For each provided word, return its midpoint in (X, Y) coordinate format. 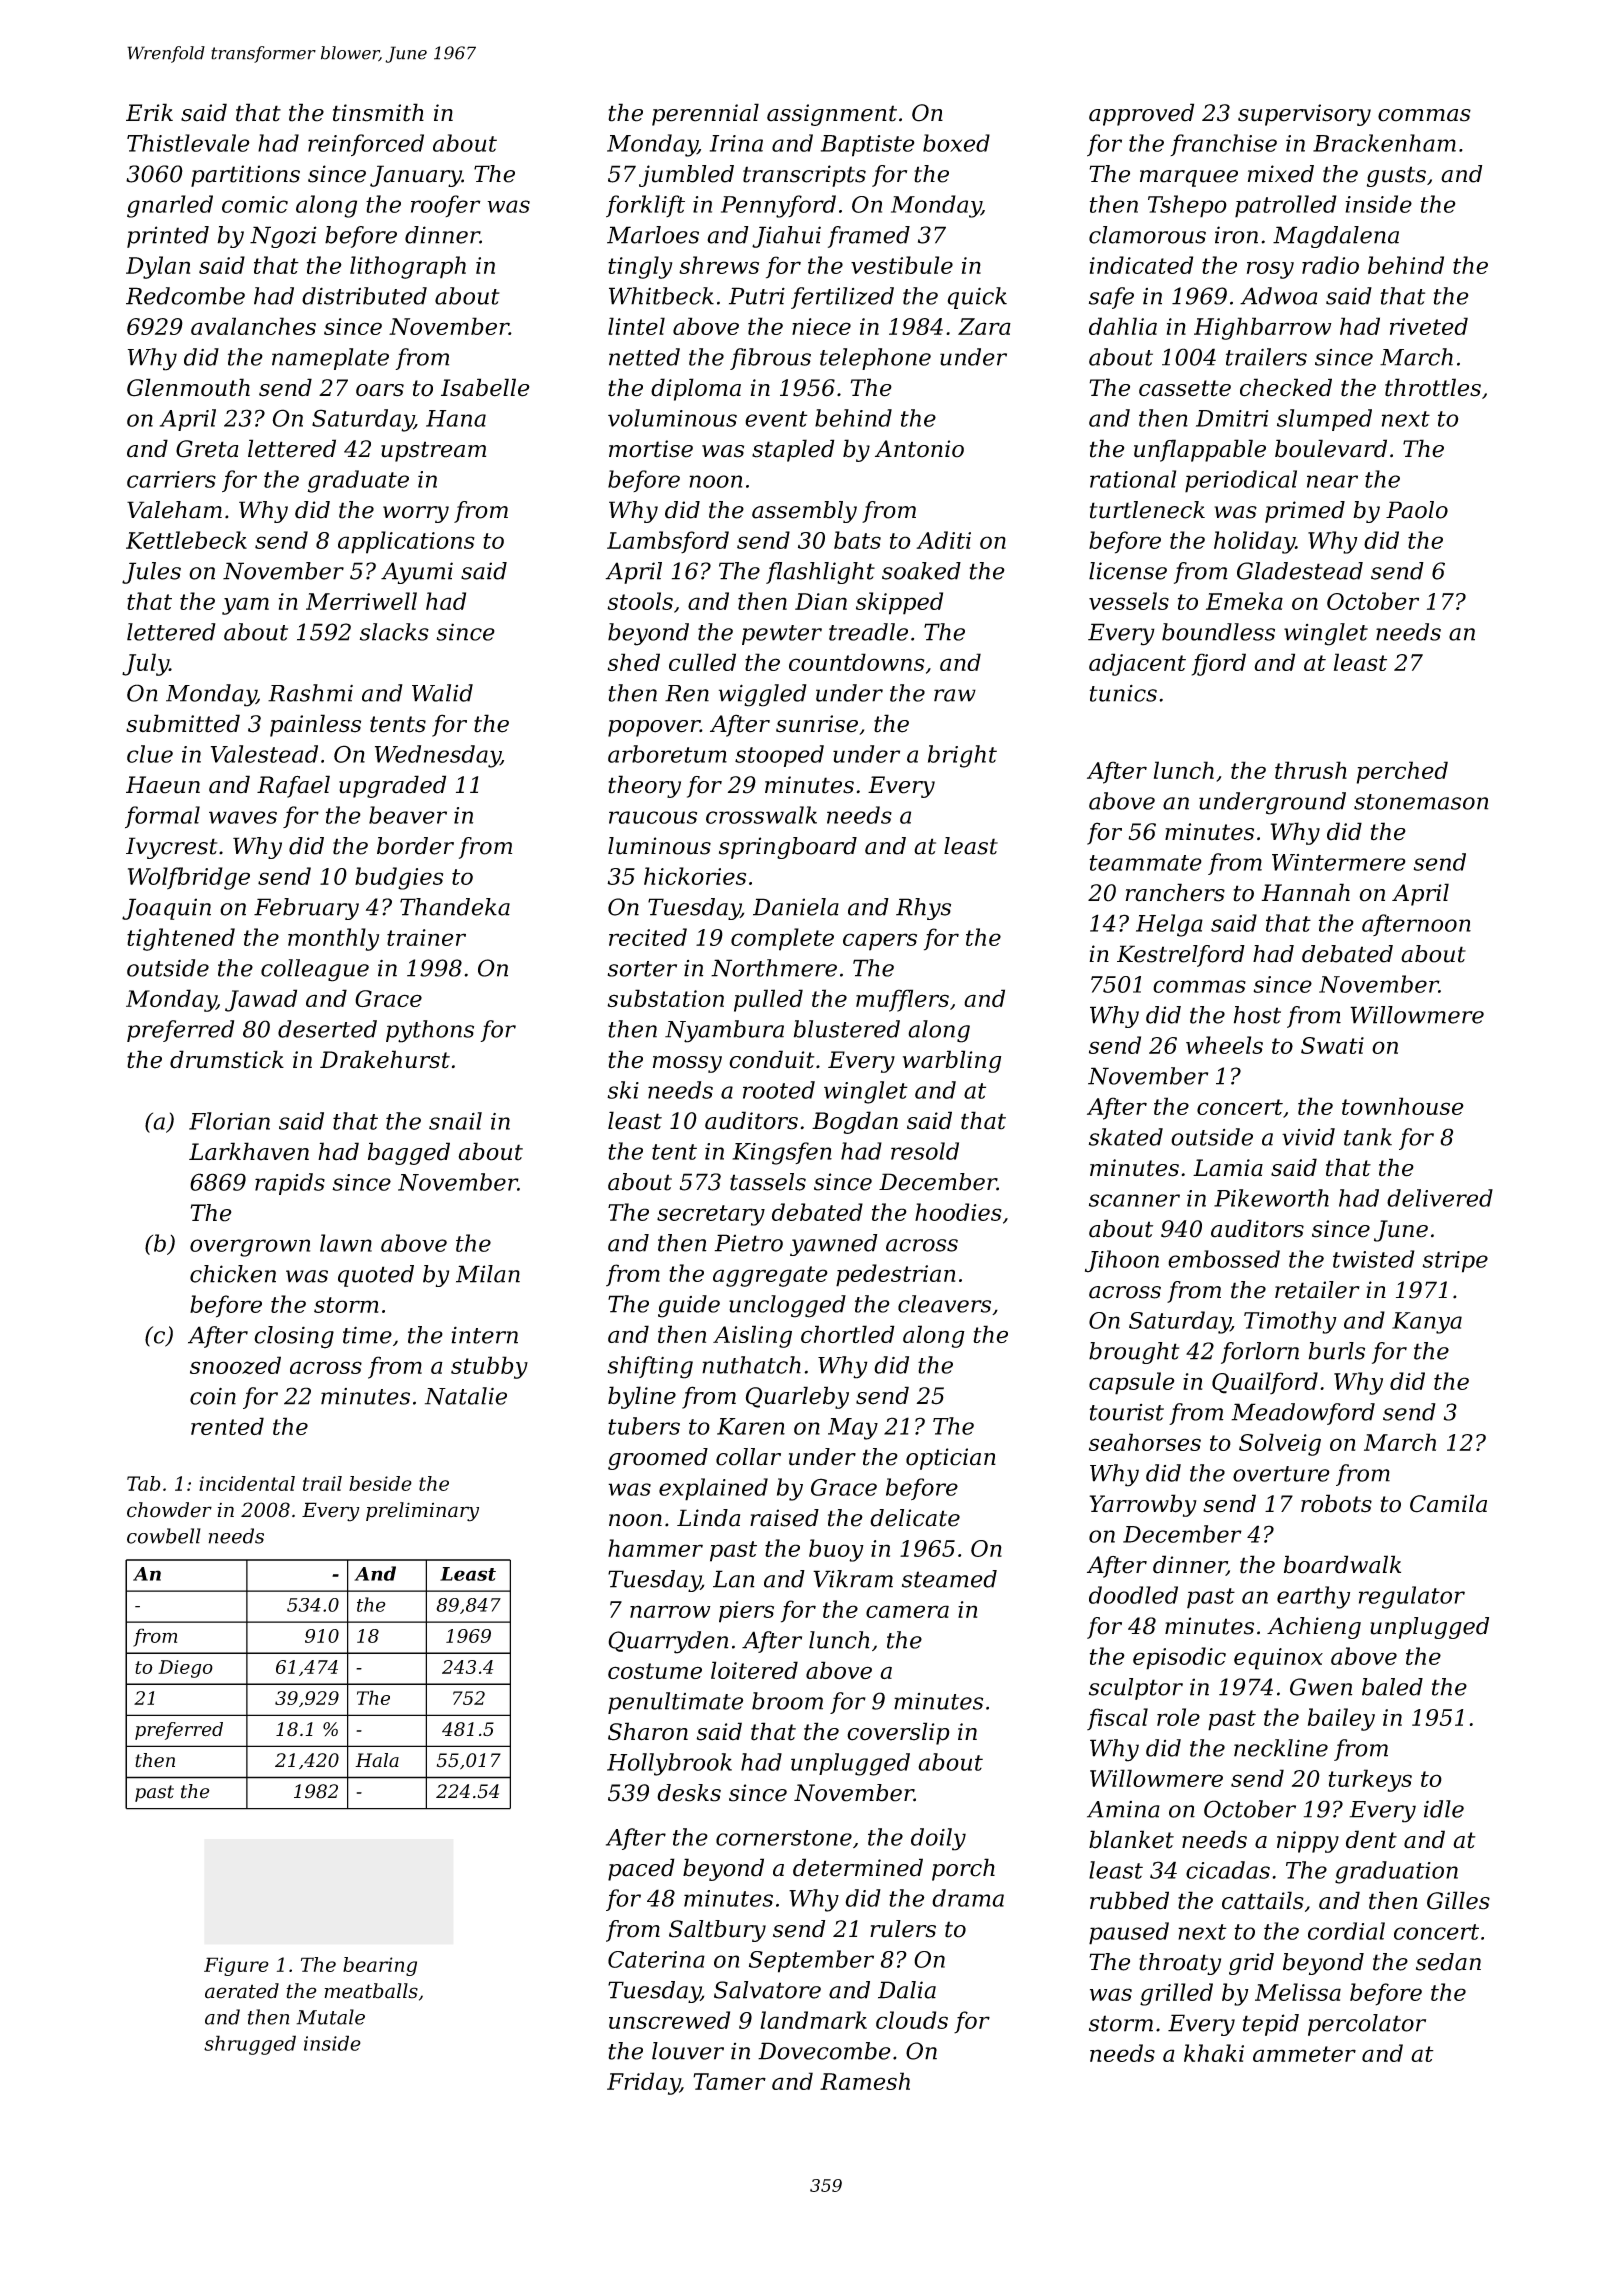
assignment (832, 115)
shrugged (250, 2045)
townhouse (1403, 1106)
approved (1141, 114)
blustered (847, 1029)
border (415, 846)
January (416, 176)
